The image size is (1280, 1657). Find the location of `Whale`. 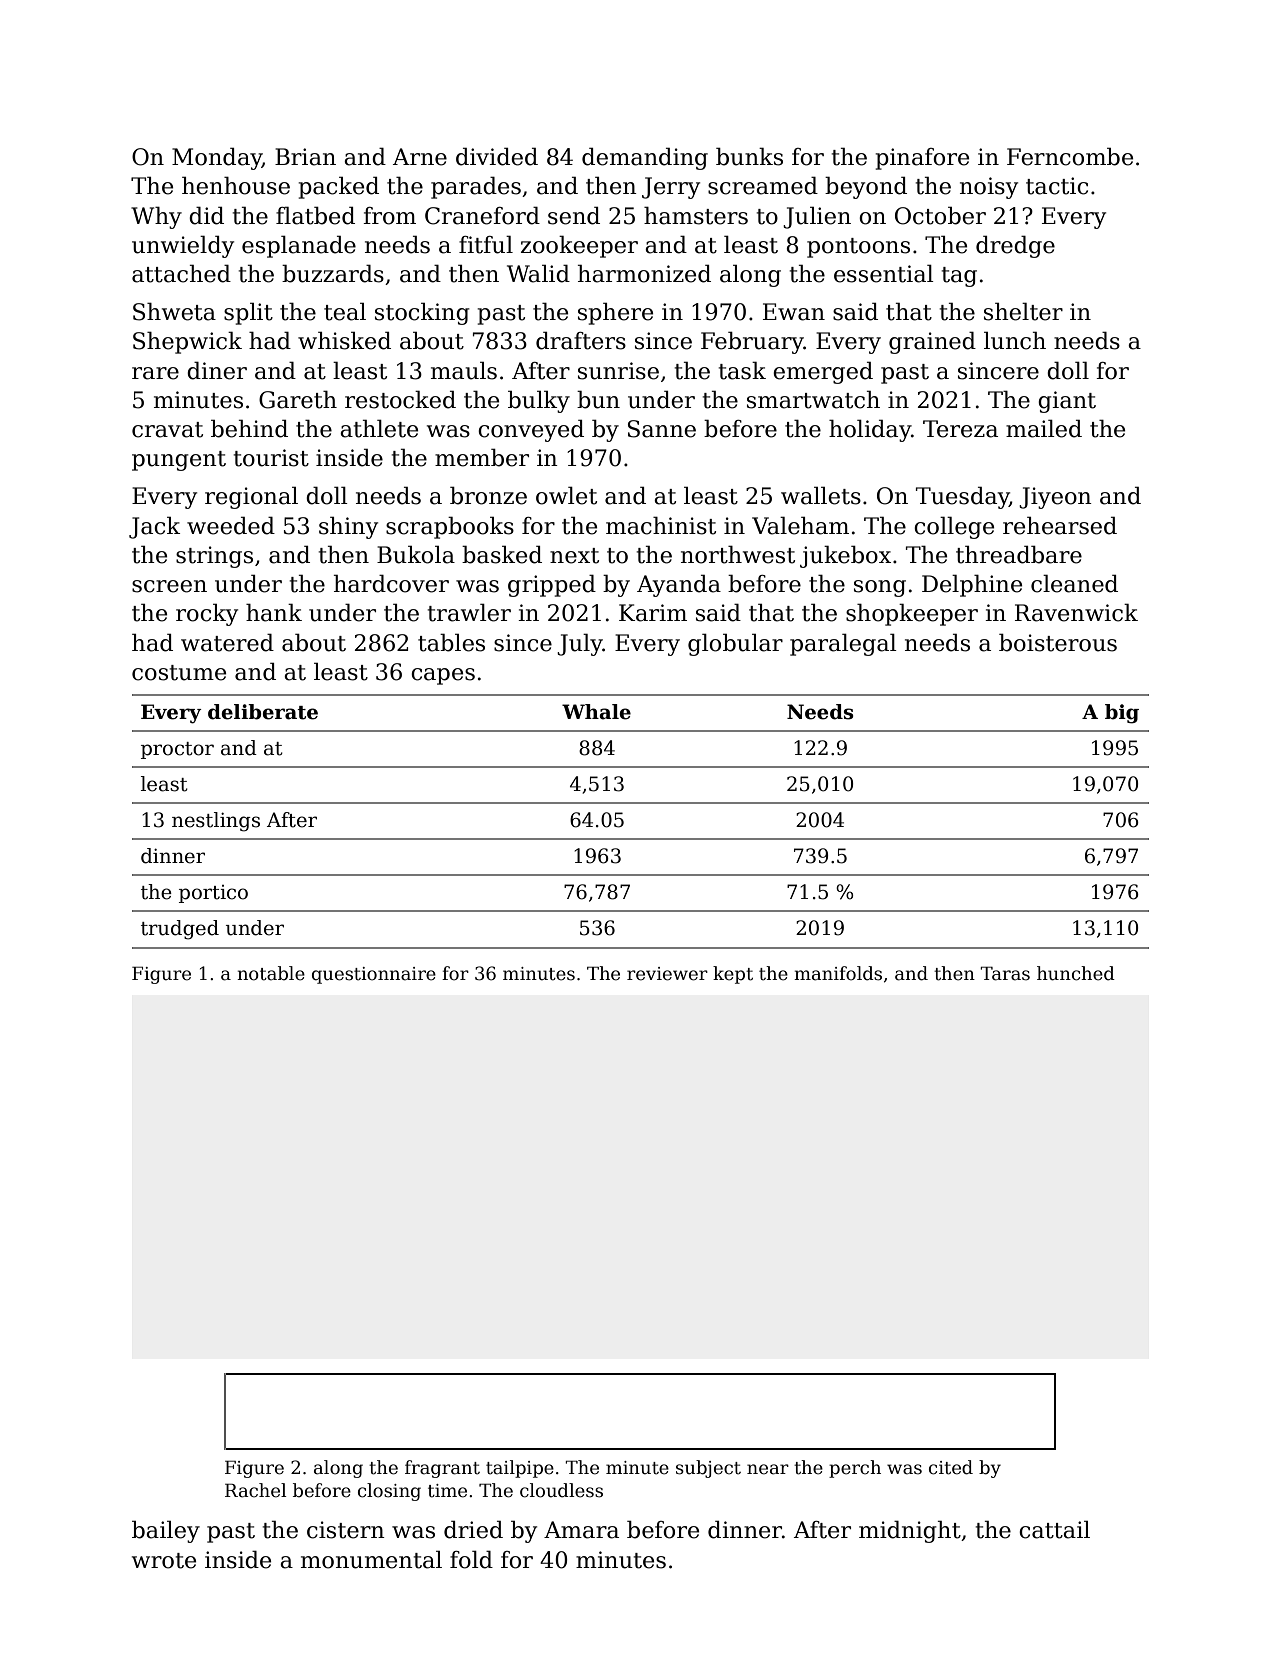

Whale is located at coordinates (596, 712).
